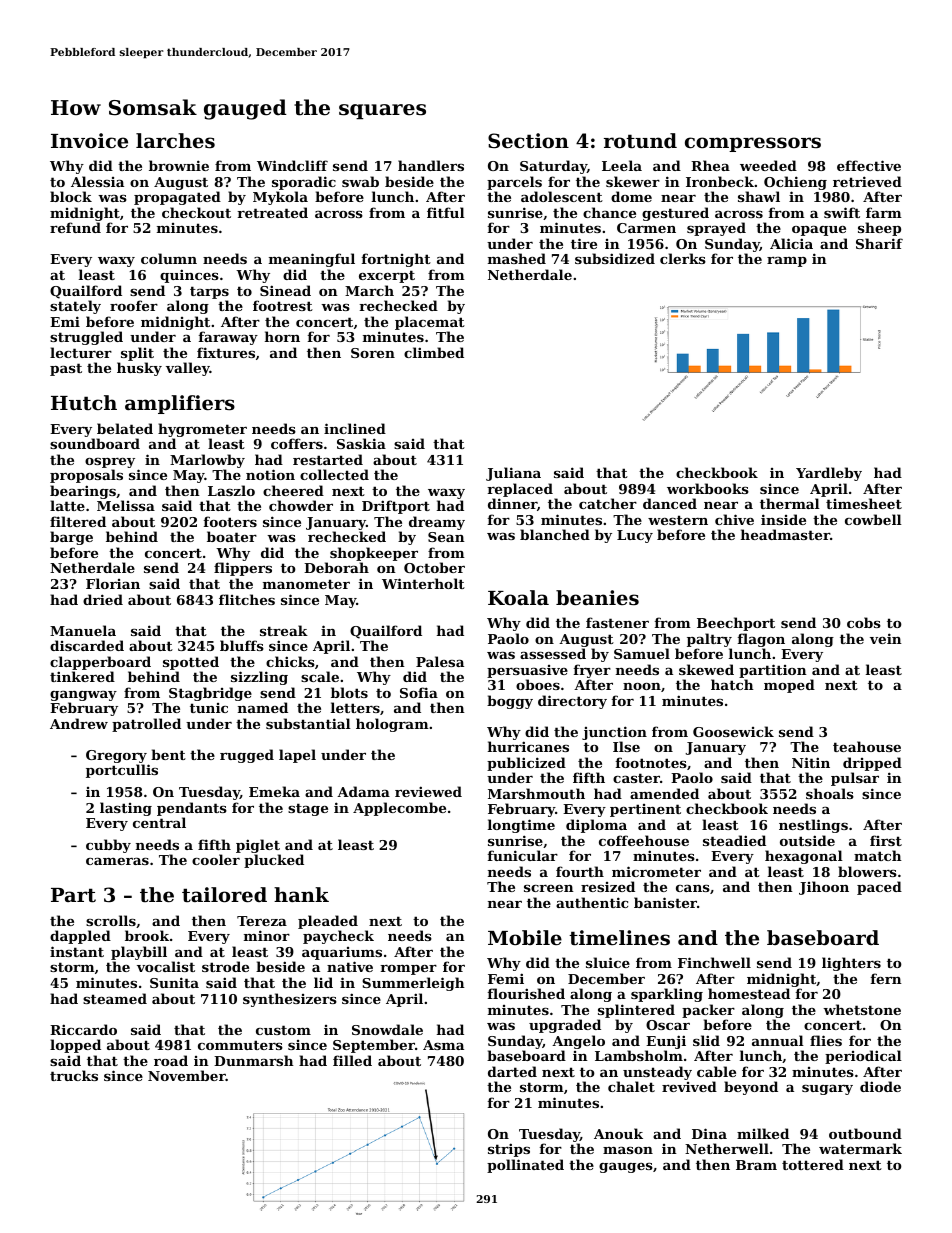  Describe the element at coordinates (419, 692) in the image. I see `Sofia` at that location.
